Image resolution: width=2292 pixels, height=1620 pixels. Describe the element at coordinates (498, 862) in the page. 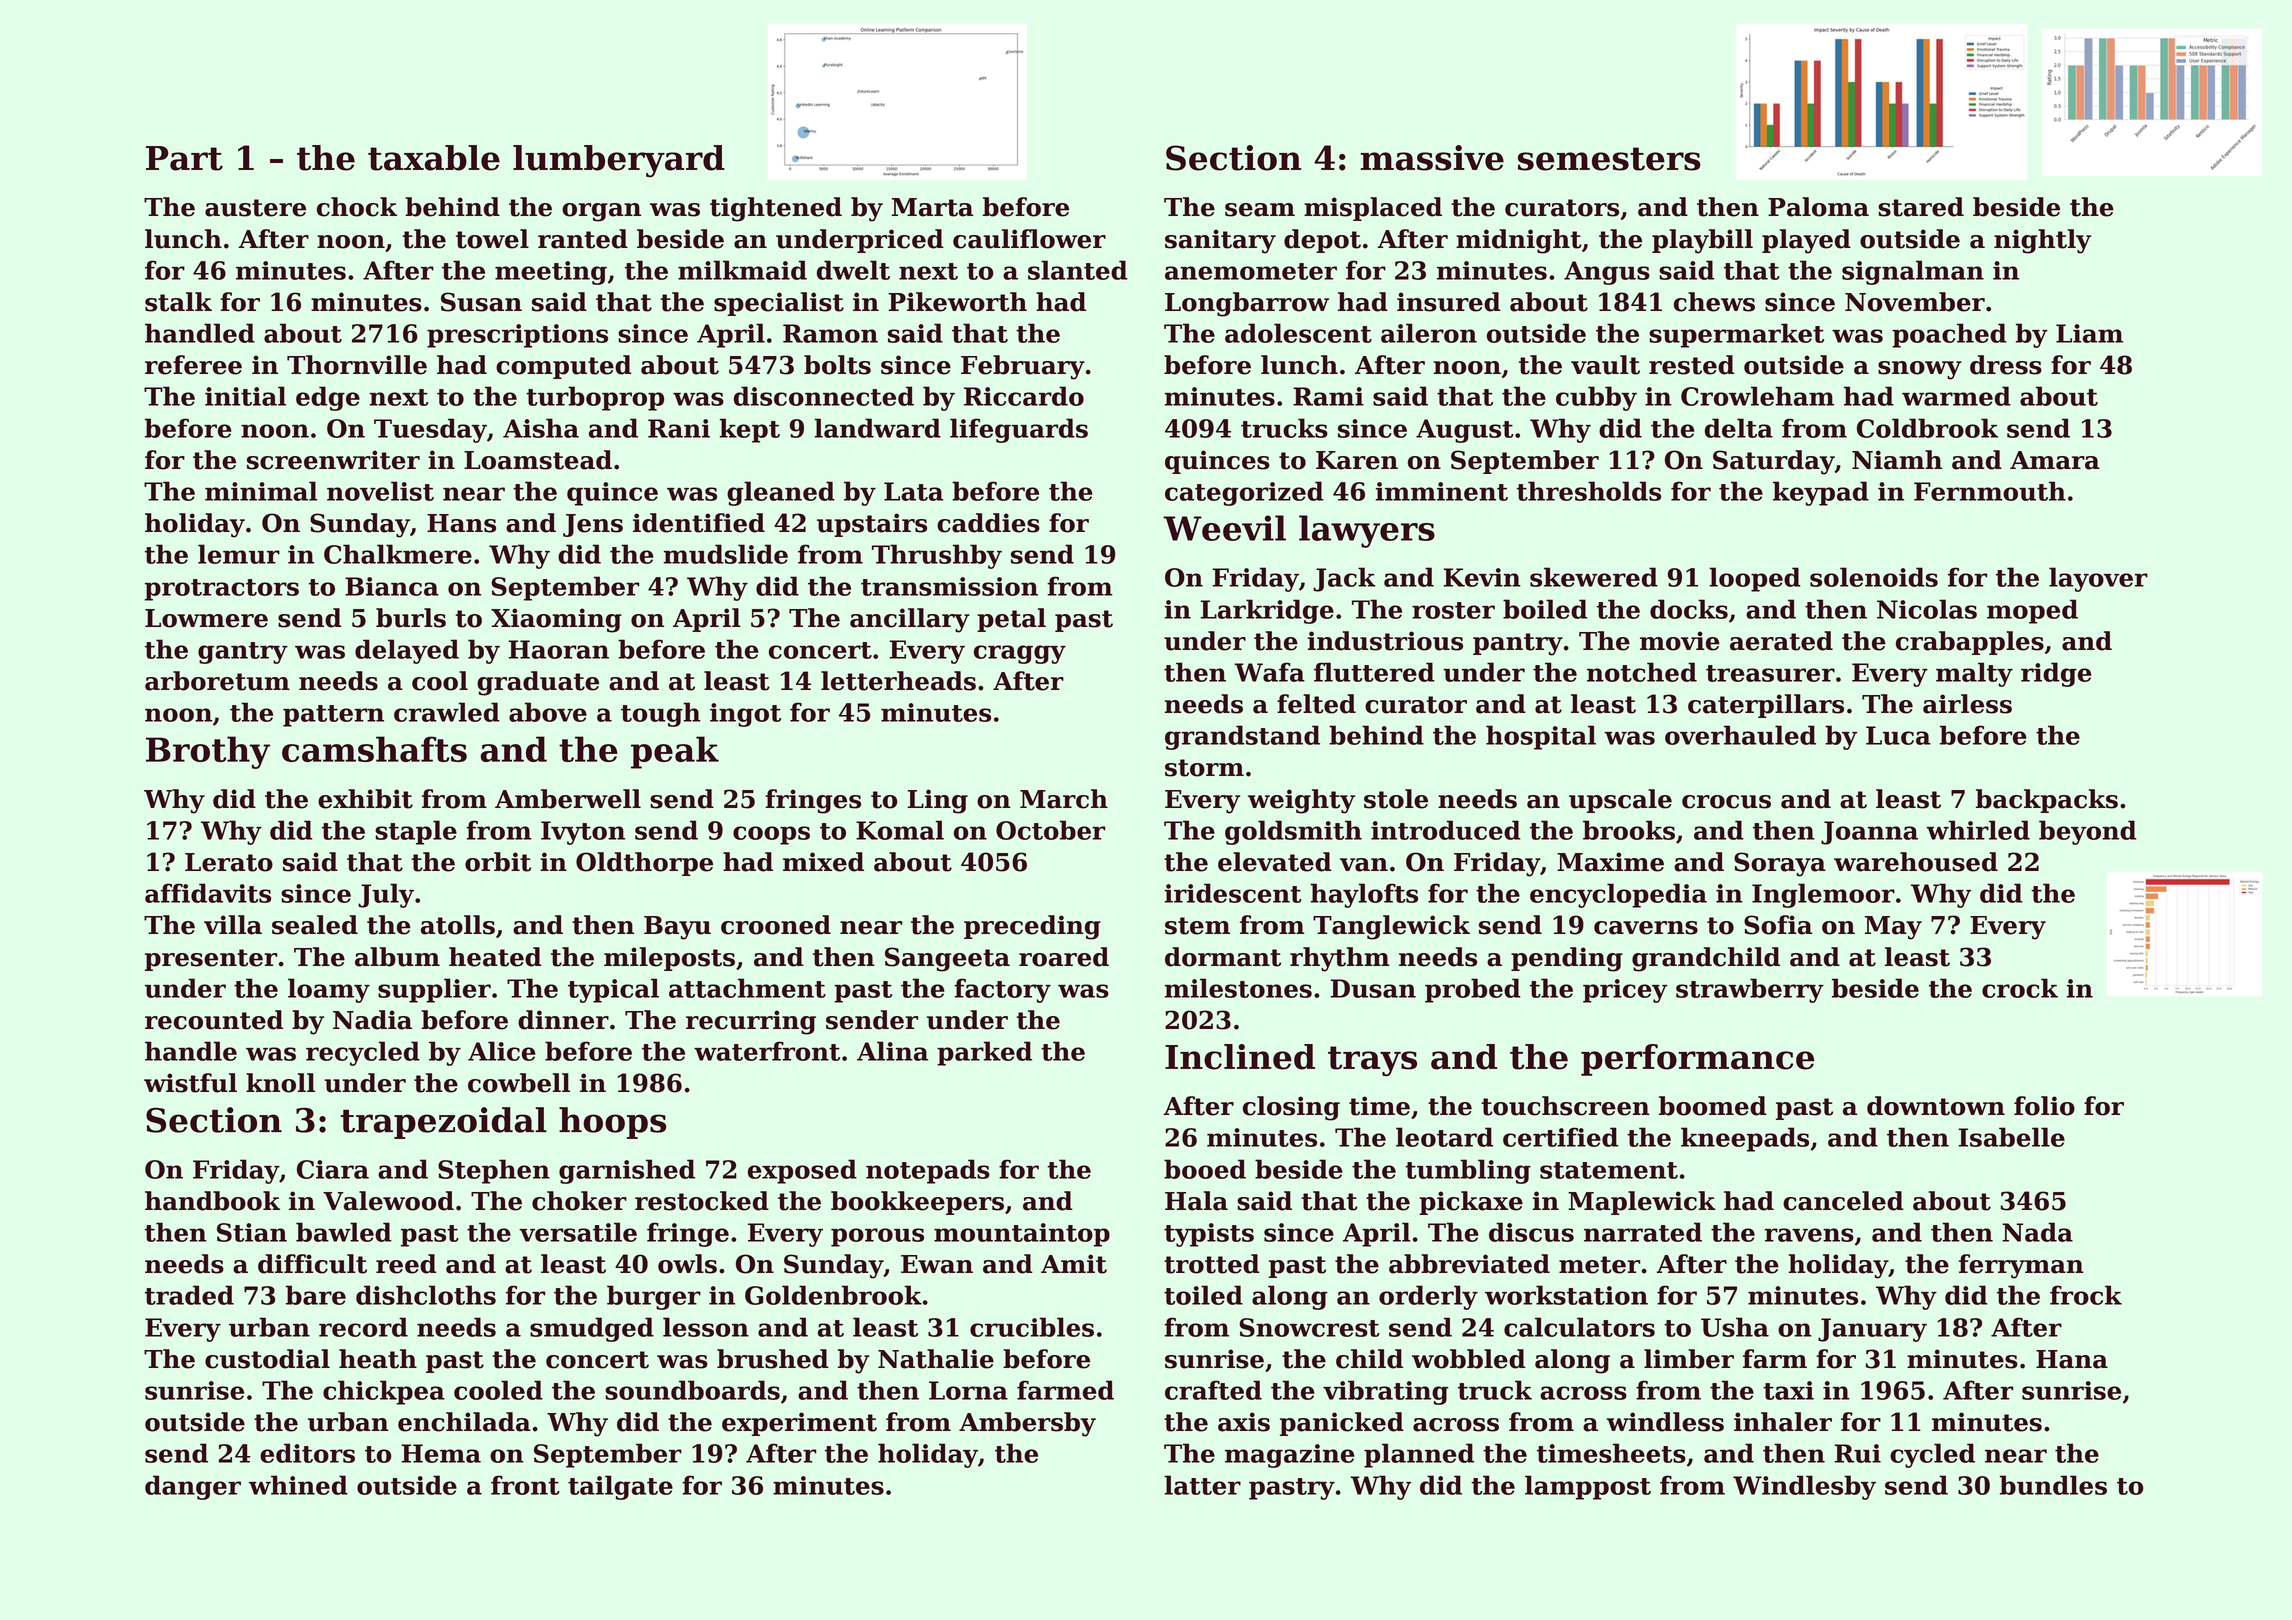

I see `orbit` at that location.
